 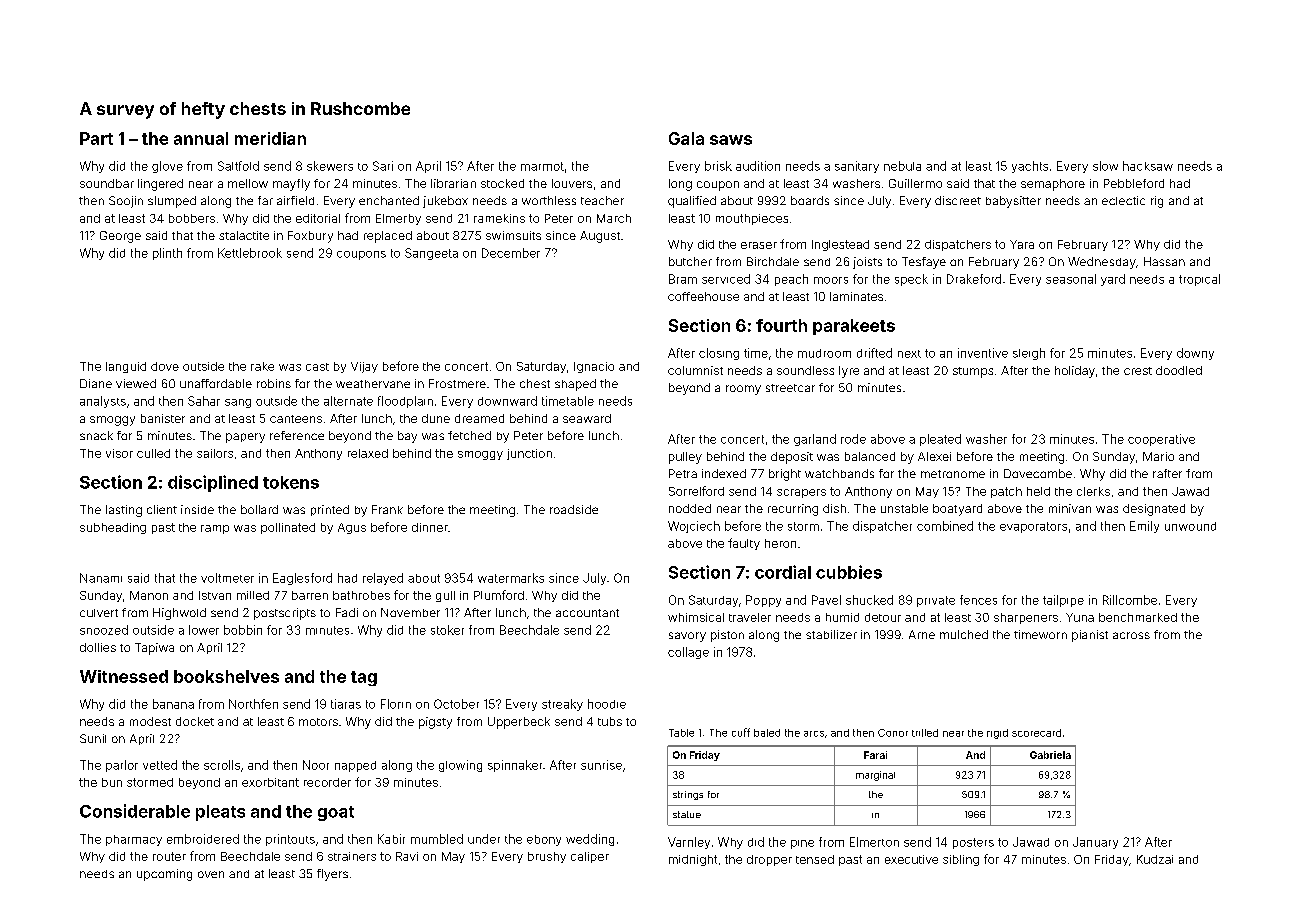 I want to click on stumps, so click(x=973, y=372).
